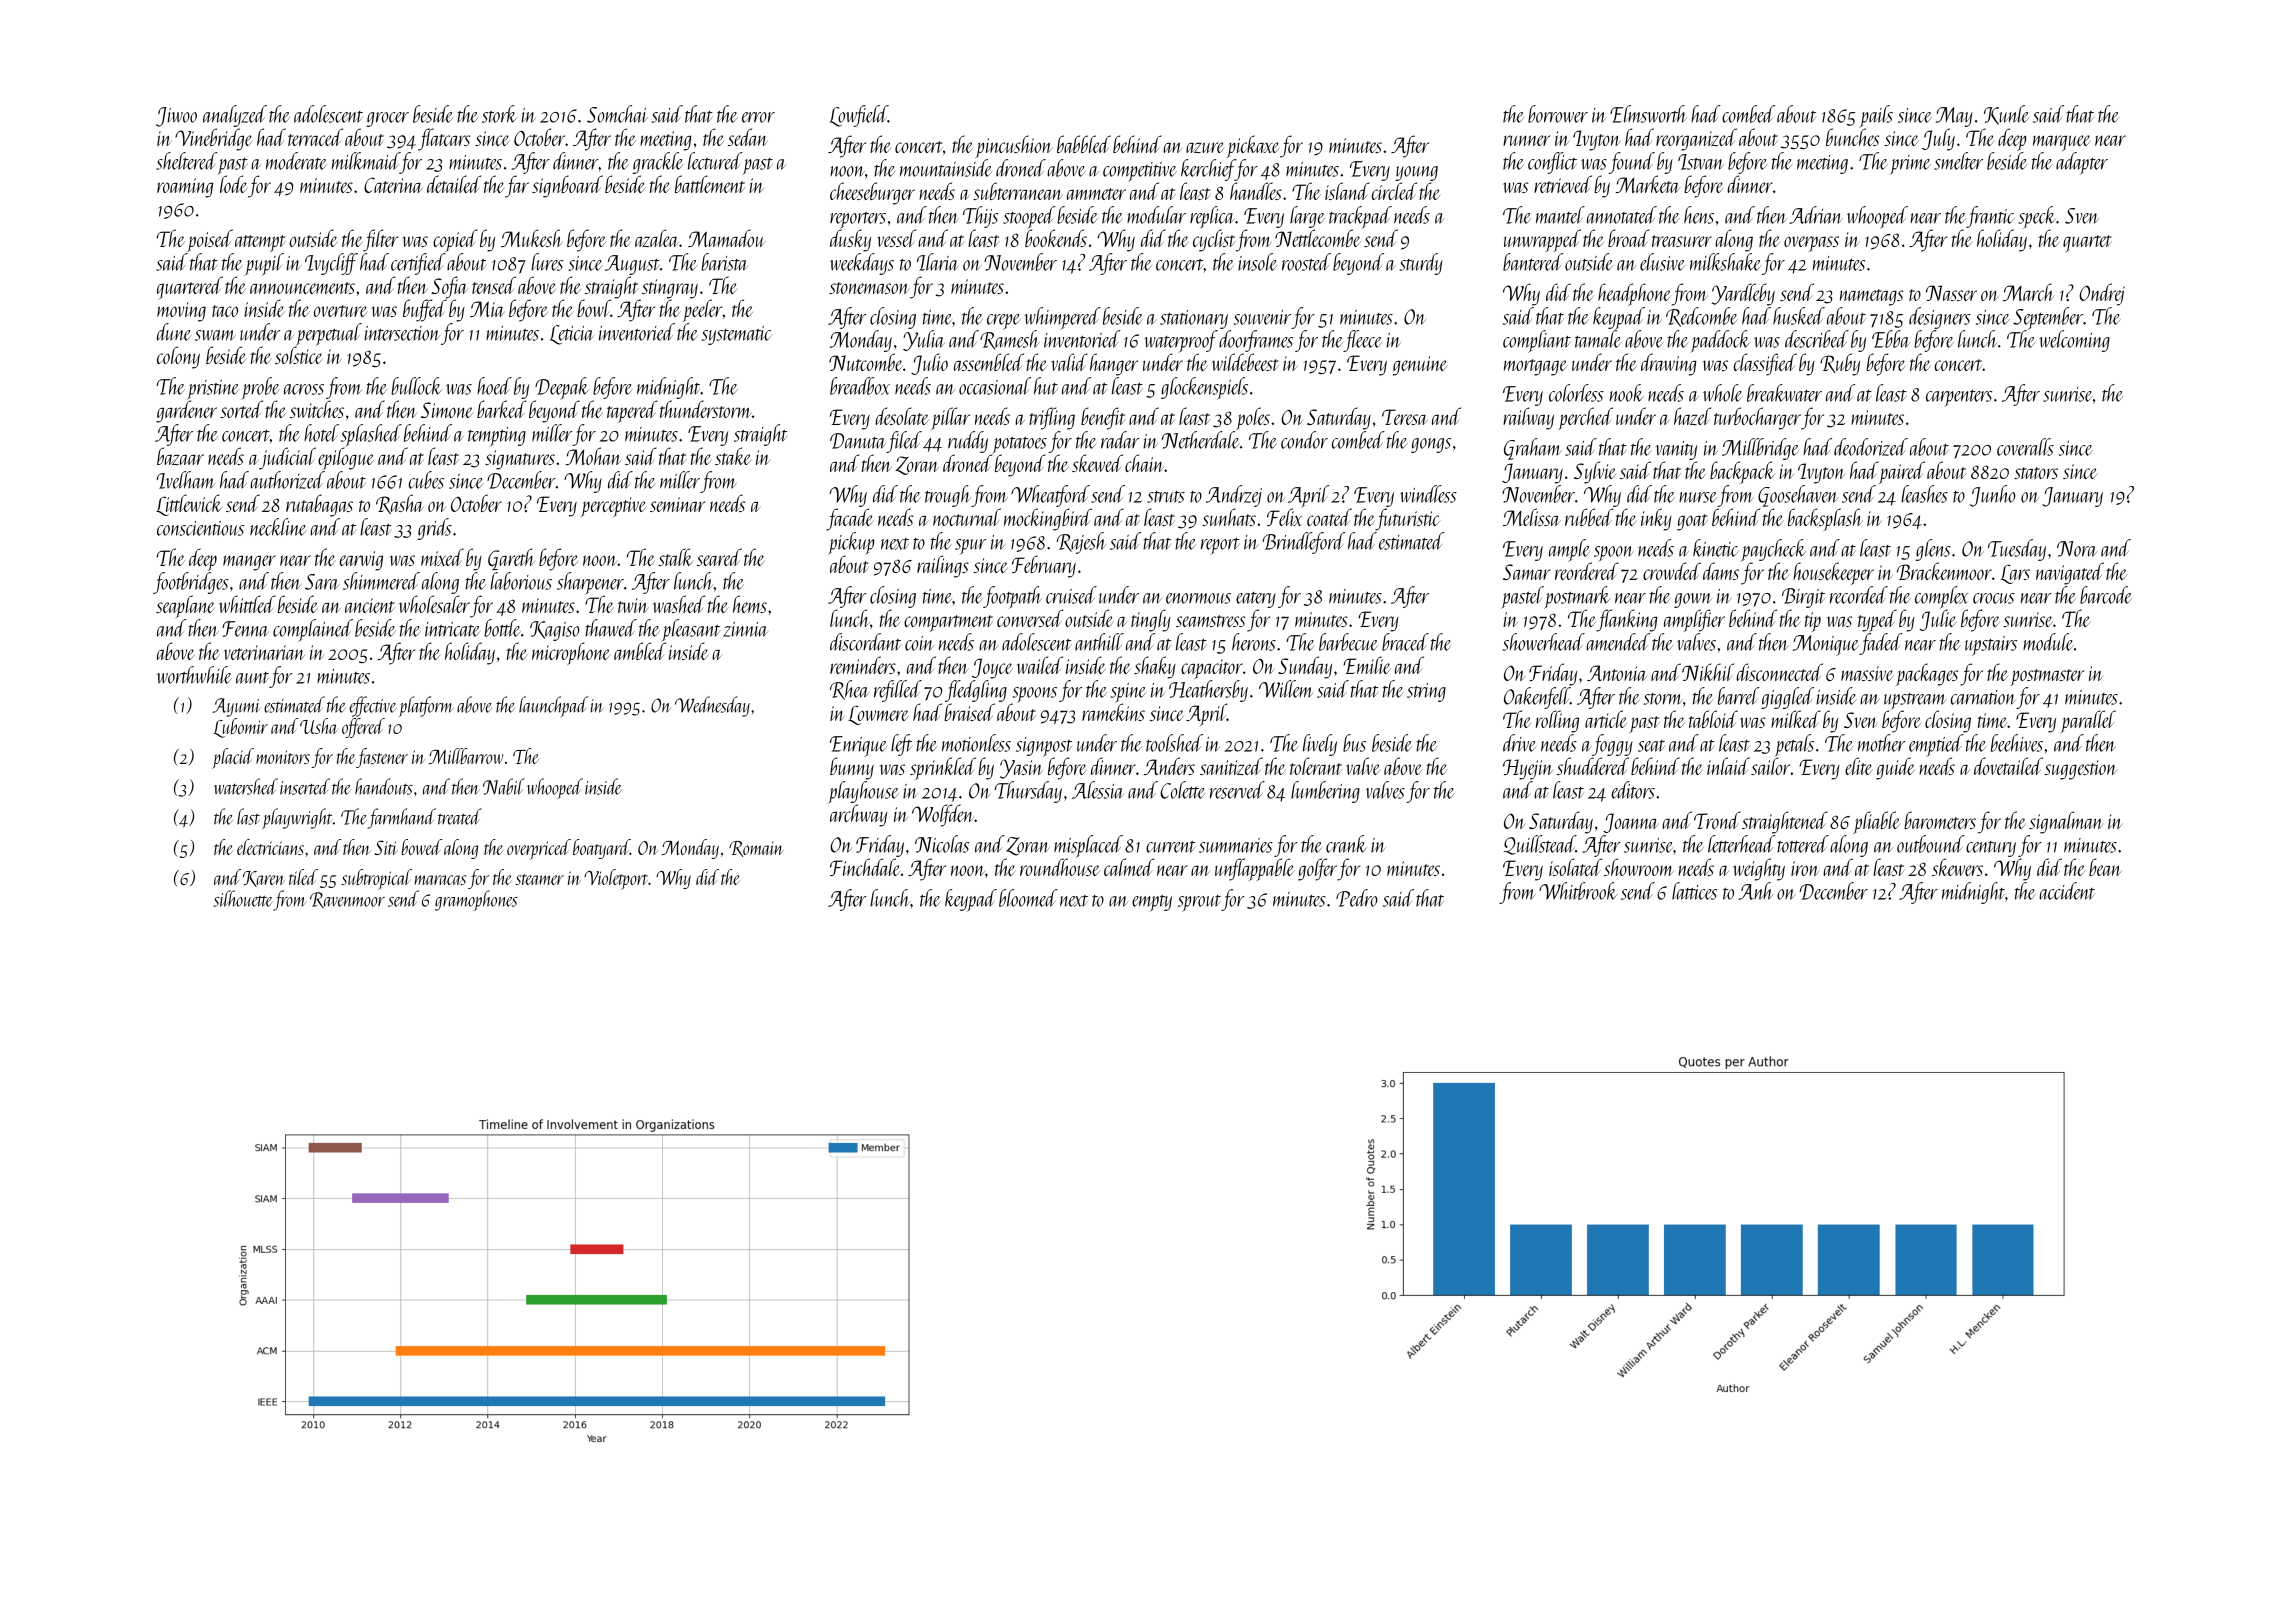  I want to click on conscientious, so click(200, 528).
